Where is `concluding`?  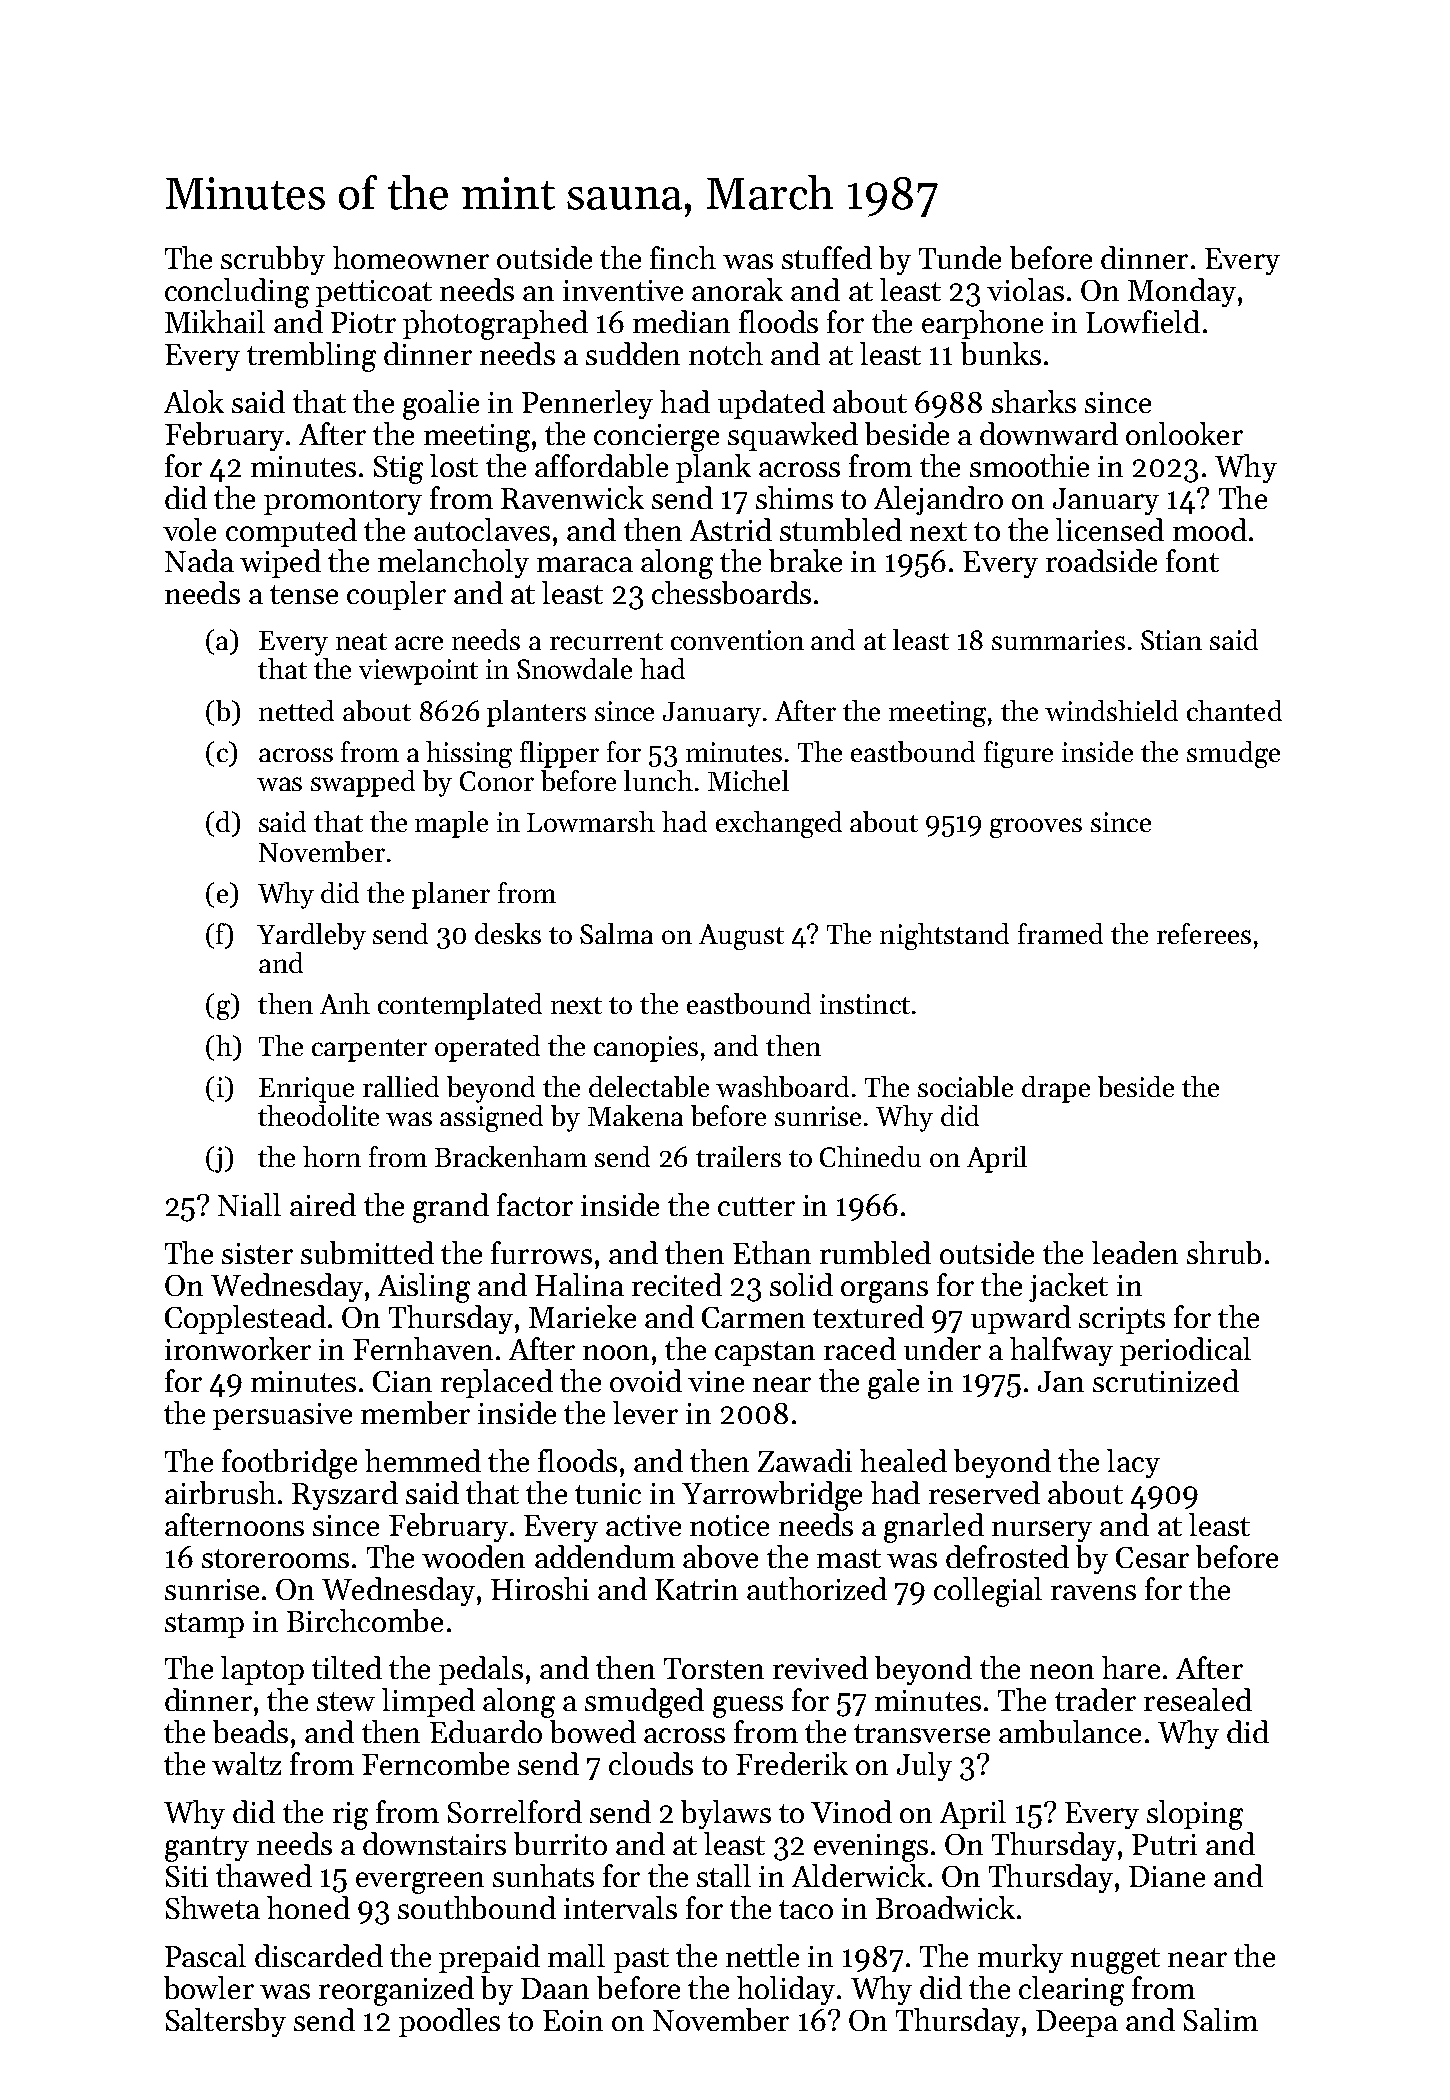 concluding is located at coordinates (237, 293).
